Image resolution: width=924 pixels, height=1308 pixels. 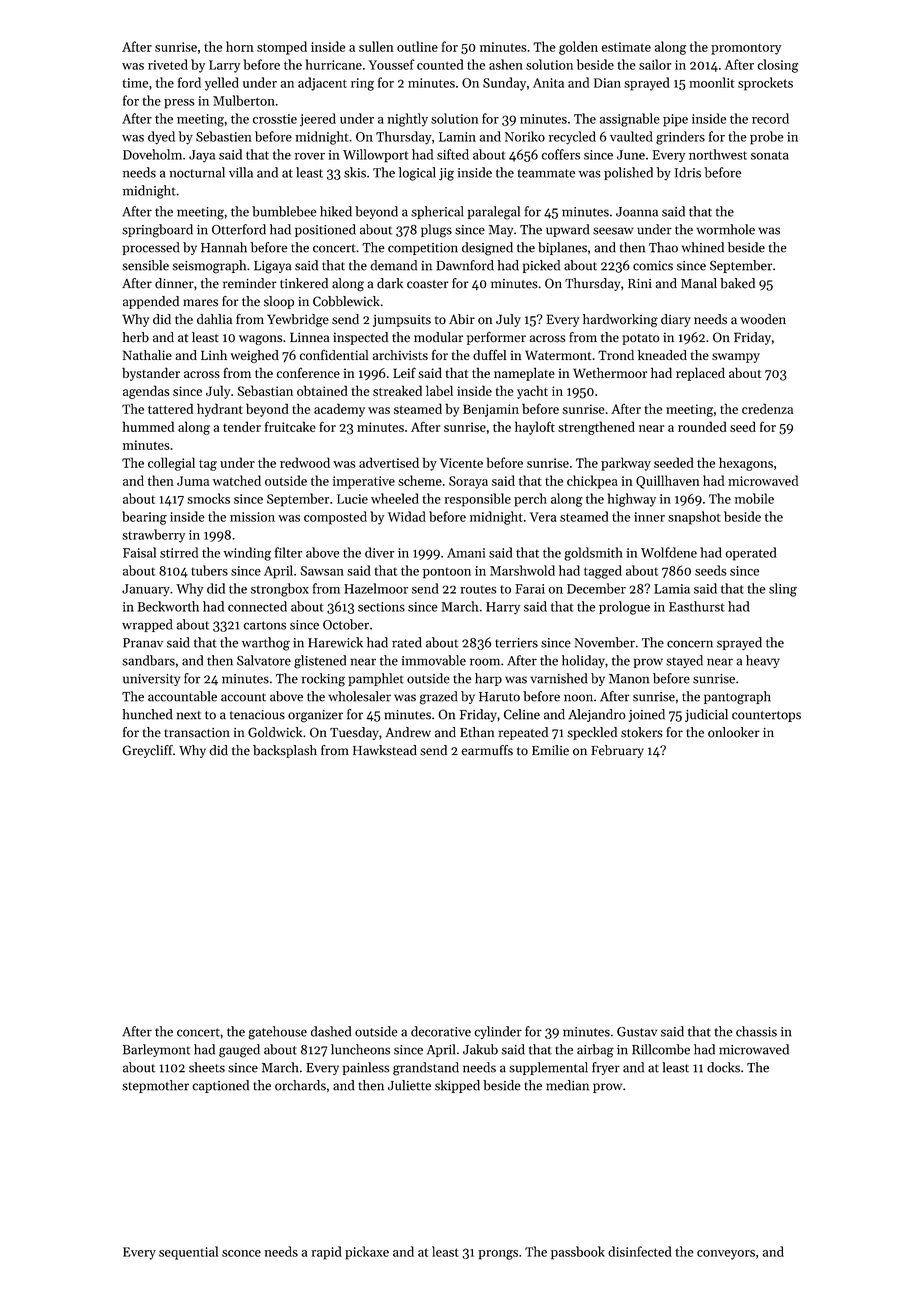 I want to click on sequential, so click(x=188, y=1253).
